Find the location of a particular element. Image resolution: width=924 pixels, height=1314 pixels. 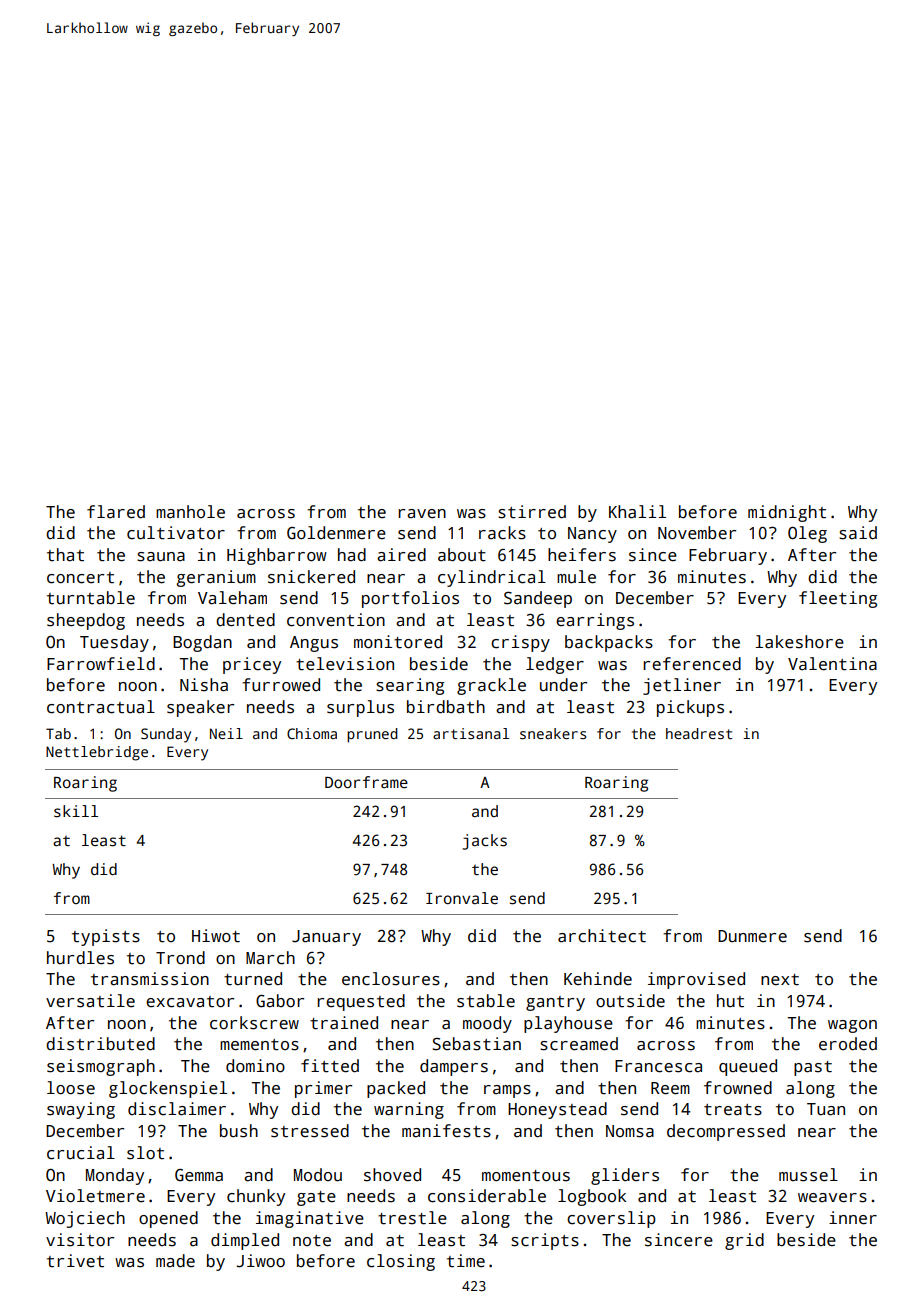

Bogdan is located at coordinates (202, 643).
